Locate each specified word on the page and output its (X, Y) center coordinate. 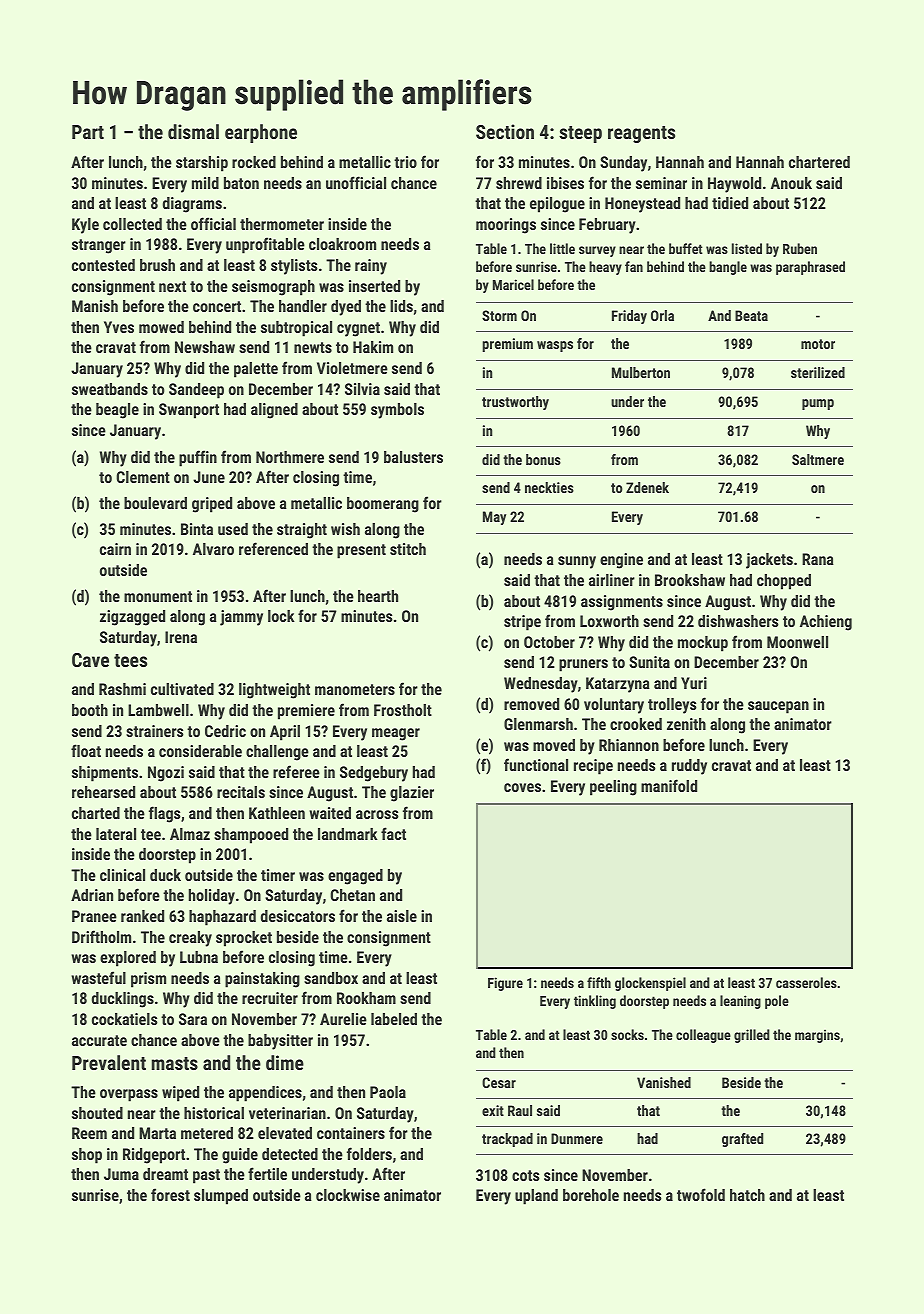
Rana (818, 559)
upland (536, 1197)
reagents (641, 134)
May (494, 518)
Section (505, 131)
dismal (193, 131)
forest (170, 1194)
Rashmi (122, 689)
